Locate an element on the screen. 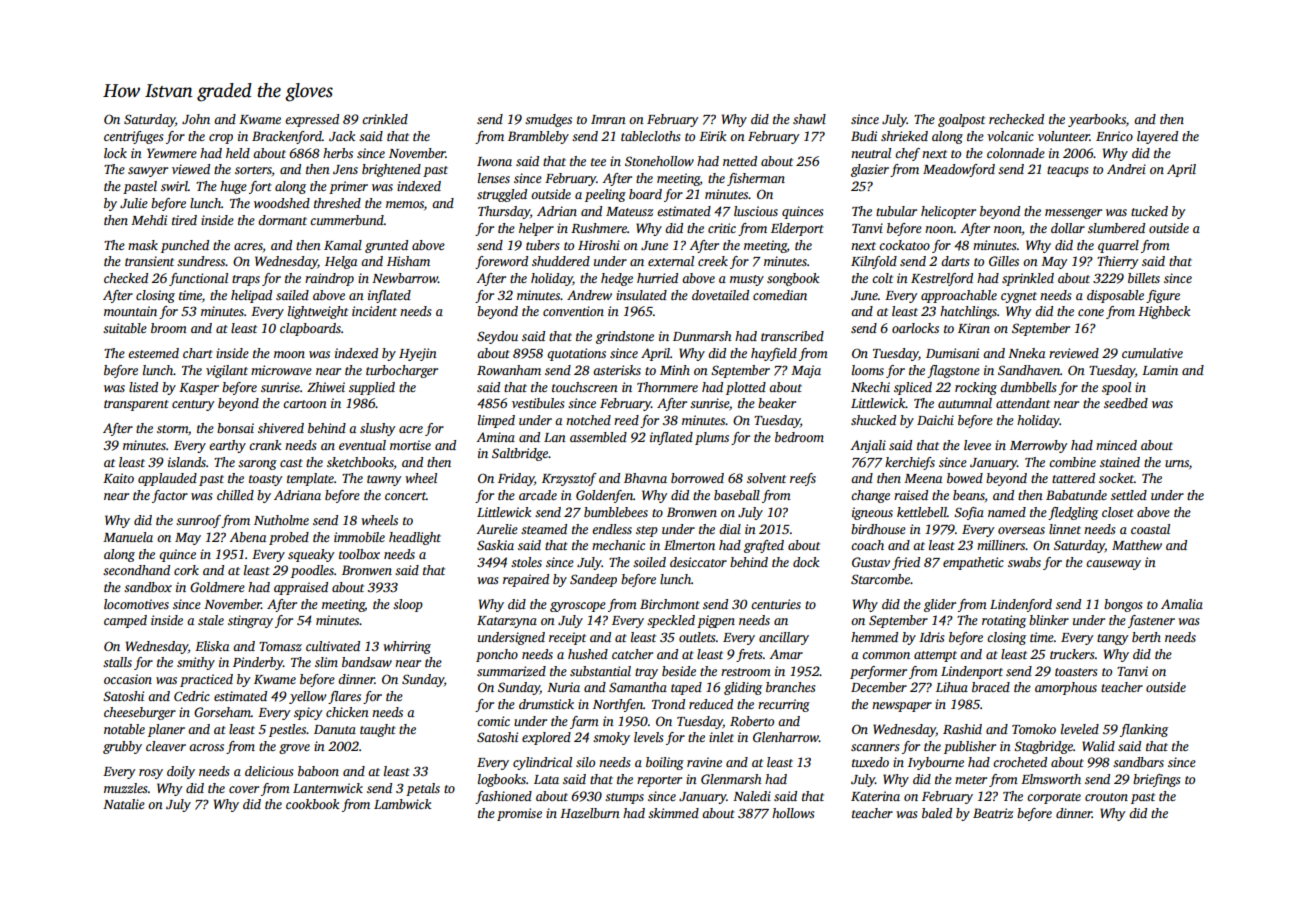  Glenharrow is located at coordinates (786, 737).
